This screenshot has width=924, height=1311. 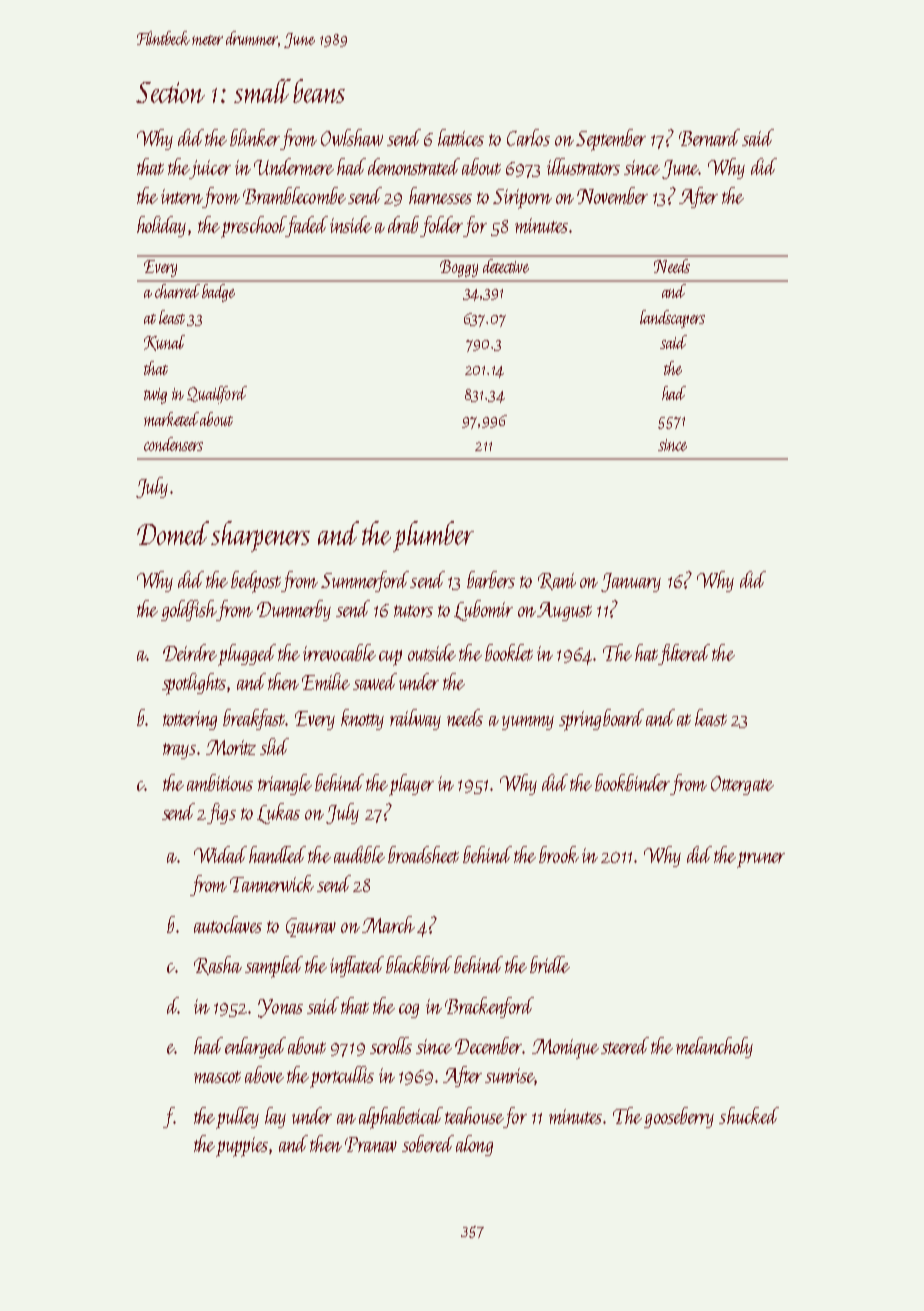 I want to click on mascot, so click(x=217, y=1077).
